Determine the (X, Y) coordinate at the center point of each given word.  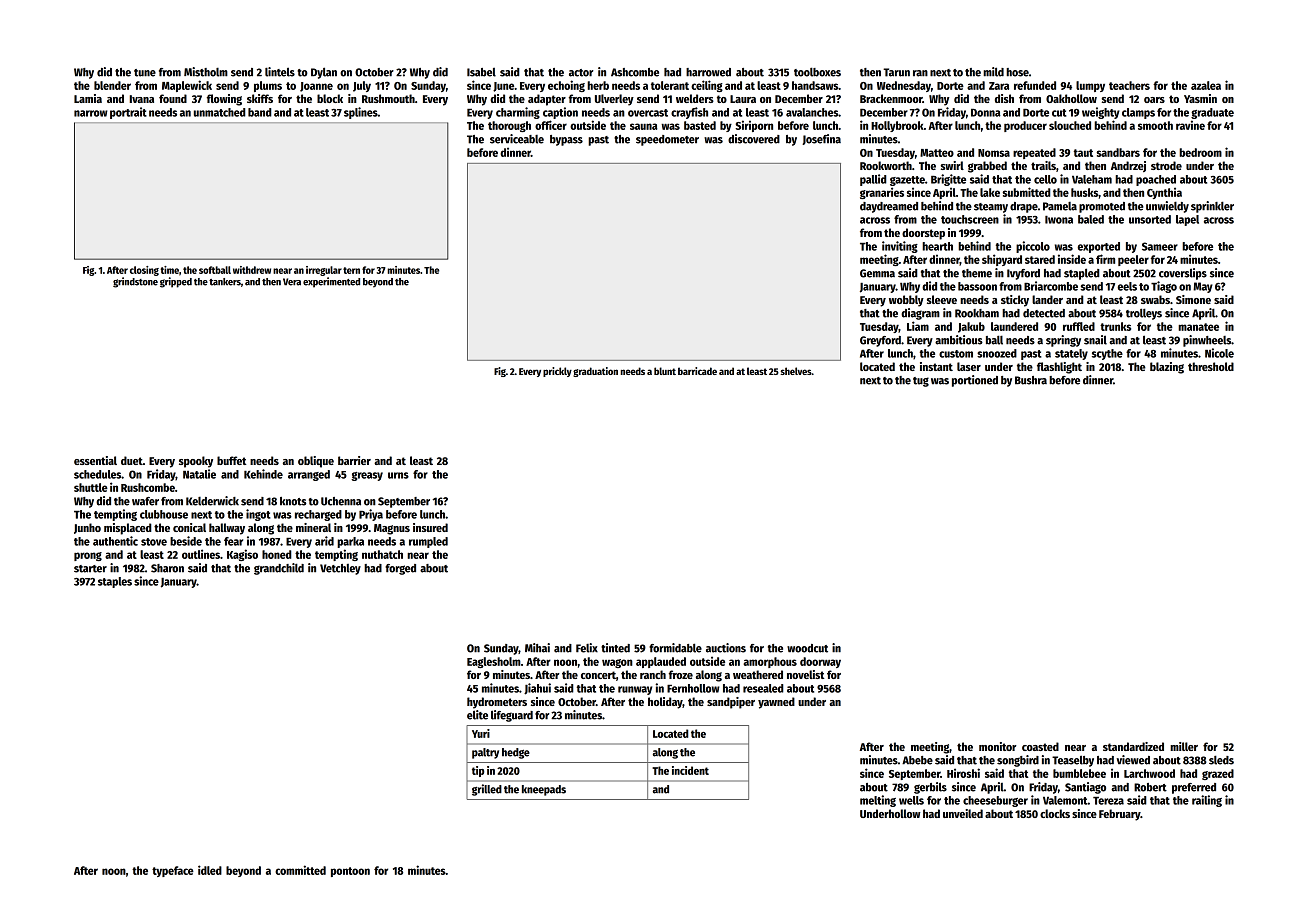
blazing (1167, 368)
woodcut (807, 648)
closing (144, 271)
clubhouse (164, 514)
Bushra (1031, 380)
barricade (697, 371)
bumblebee (1079, 773)
